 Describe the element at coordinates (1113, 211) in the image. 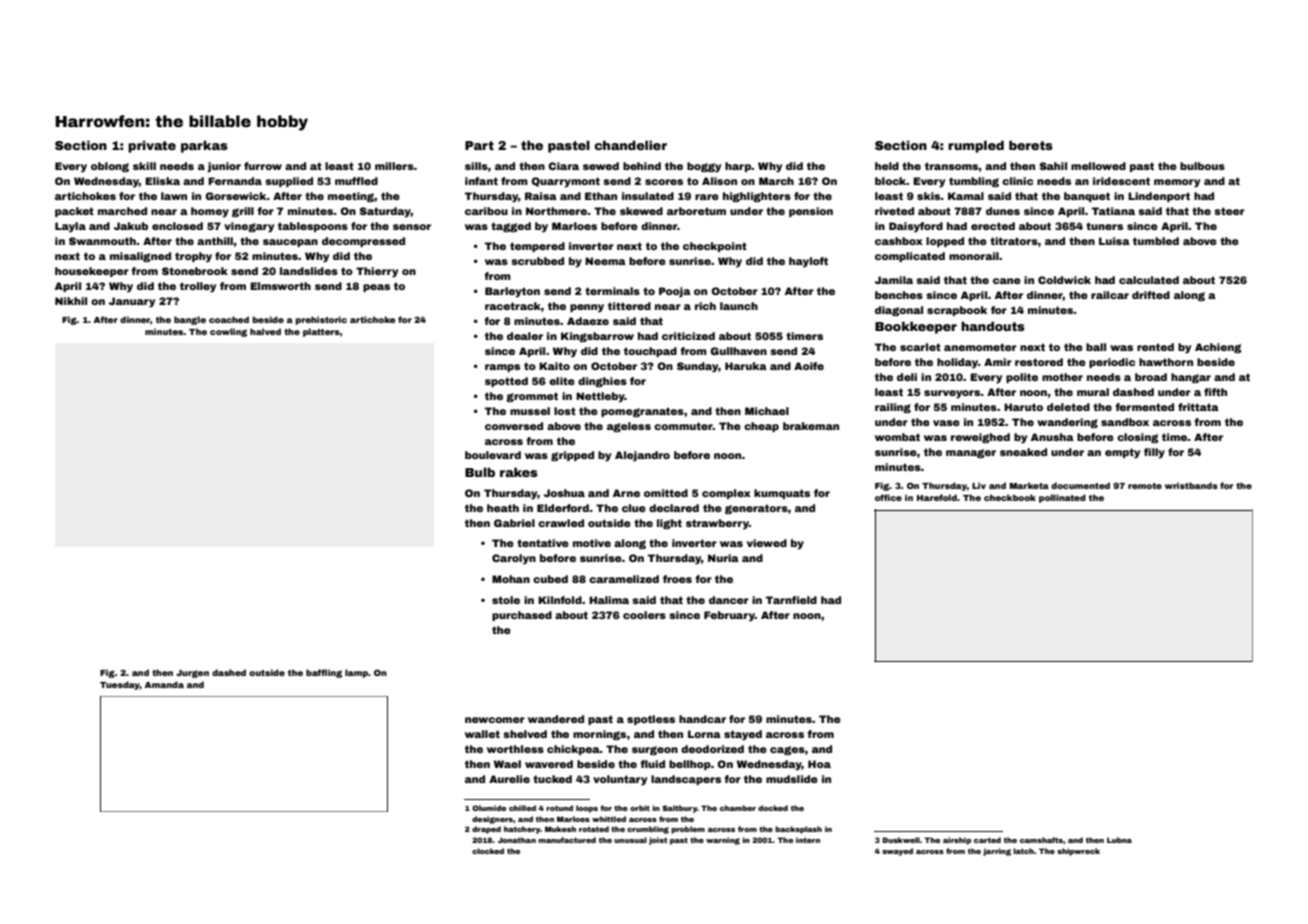

I see `Tatiana` at that location.
